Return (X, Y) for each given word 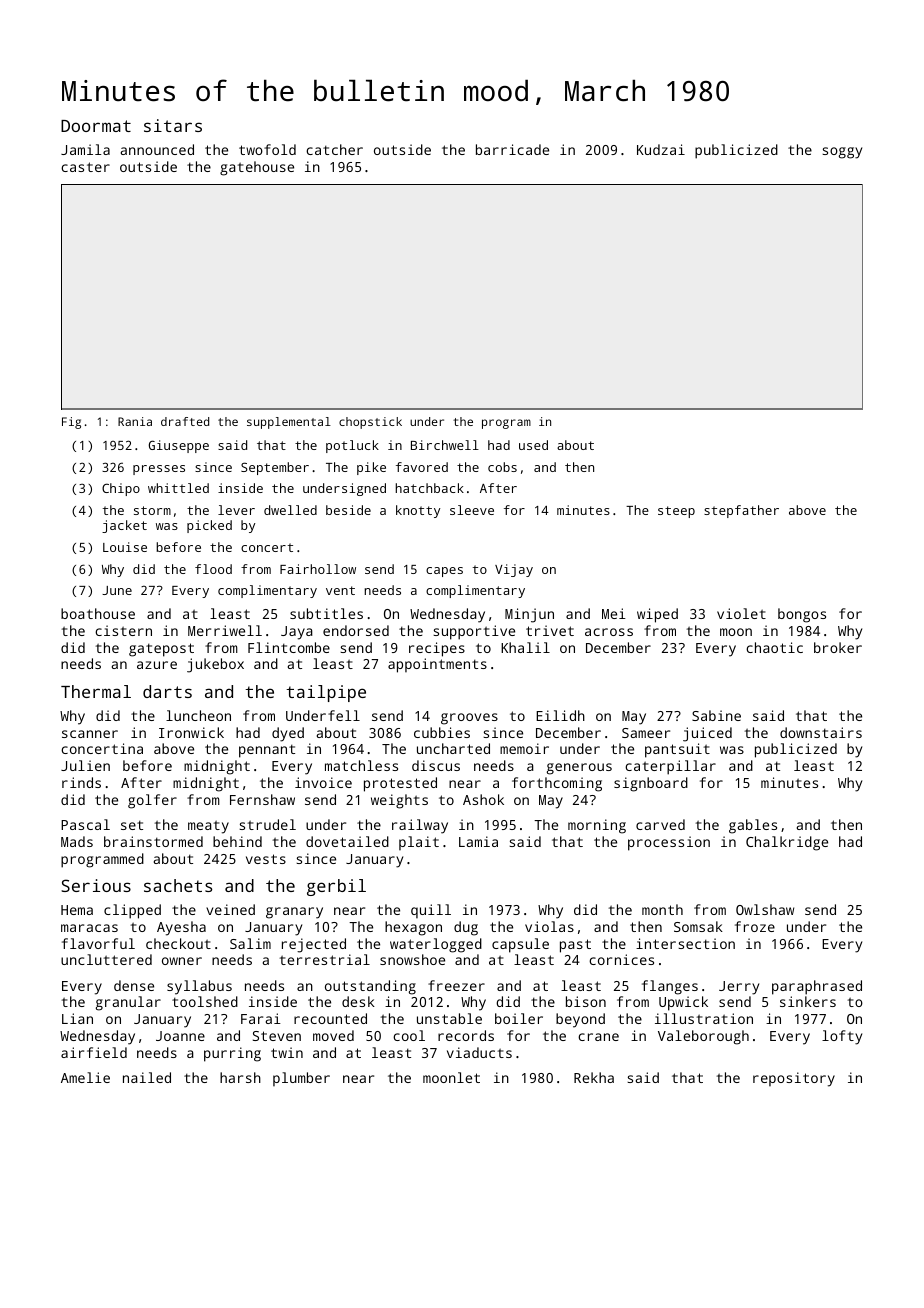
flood (213, 569)
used (533, 445)
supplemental (289, 423)
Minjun (529, 615)
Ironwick (191, 732)
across (609, 632)
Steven (277, 1036)
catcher (334, 149)
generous (579, 769)
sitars (173, 125)
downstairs (821, 732)
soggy (842, 153)
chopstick (370, 423)
